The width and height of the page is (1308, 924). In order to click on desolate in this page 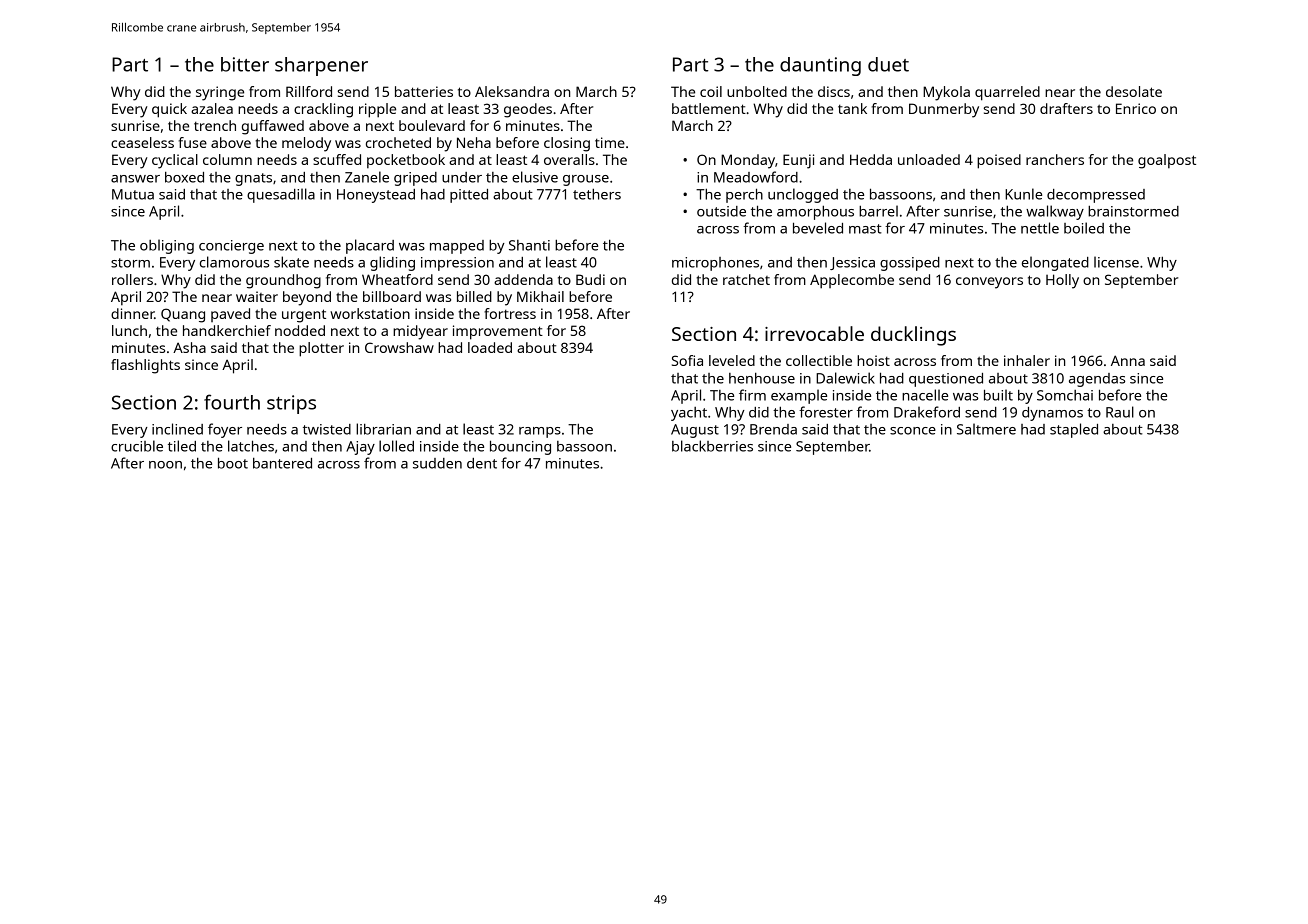, I will do `click(1134, 91)`.
